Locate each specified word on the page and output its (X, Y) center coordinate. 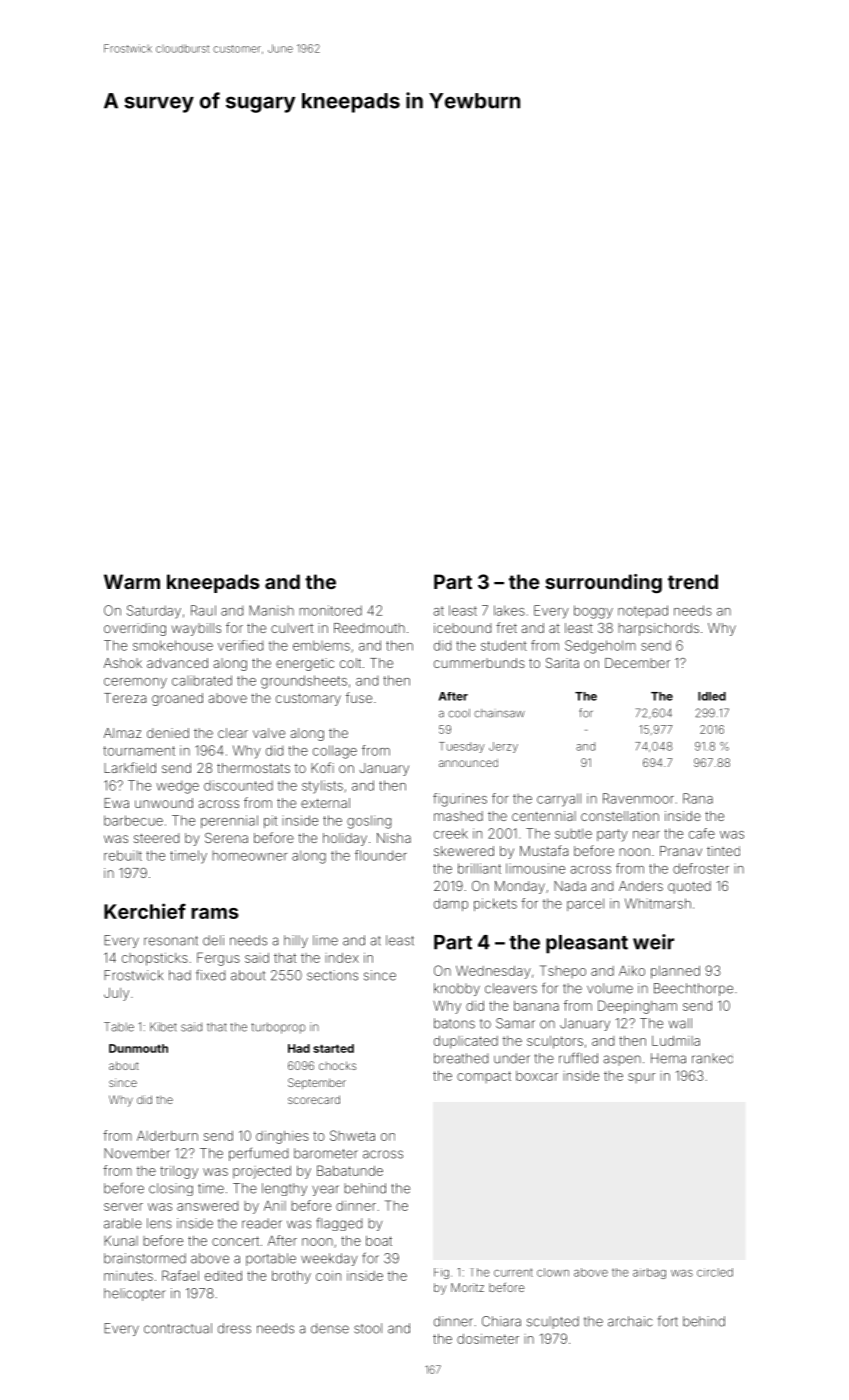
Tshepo (563, 971)
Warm (132, 581)
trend (693, 581)
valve (269, 733)
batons (454, 1023)
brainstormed (145, 1258)
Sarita (562, 663)
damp (451, 904)
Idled (712, 696)
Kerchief (145, 911)
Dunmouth (138, 1048)
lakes (509, 610)
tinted (723, 851)
